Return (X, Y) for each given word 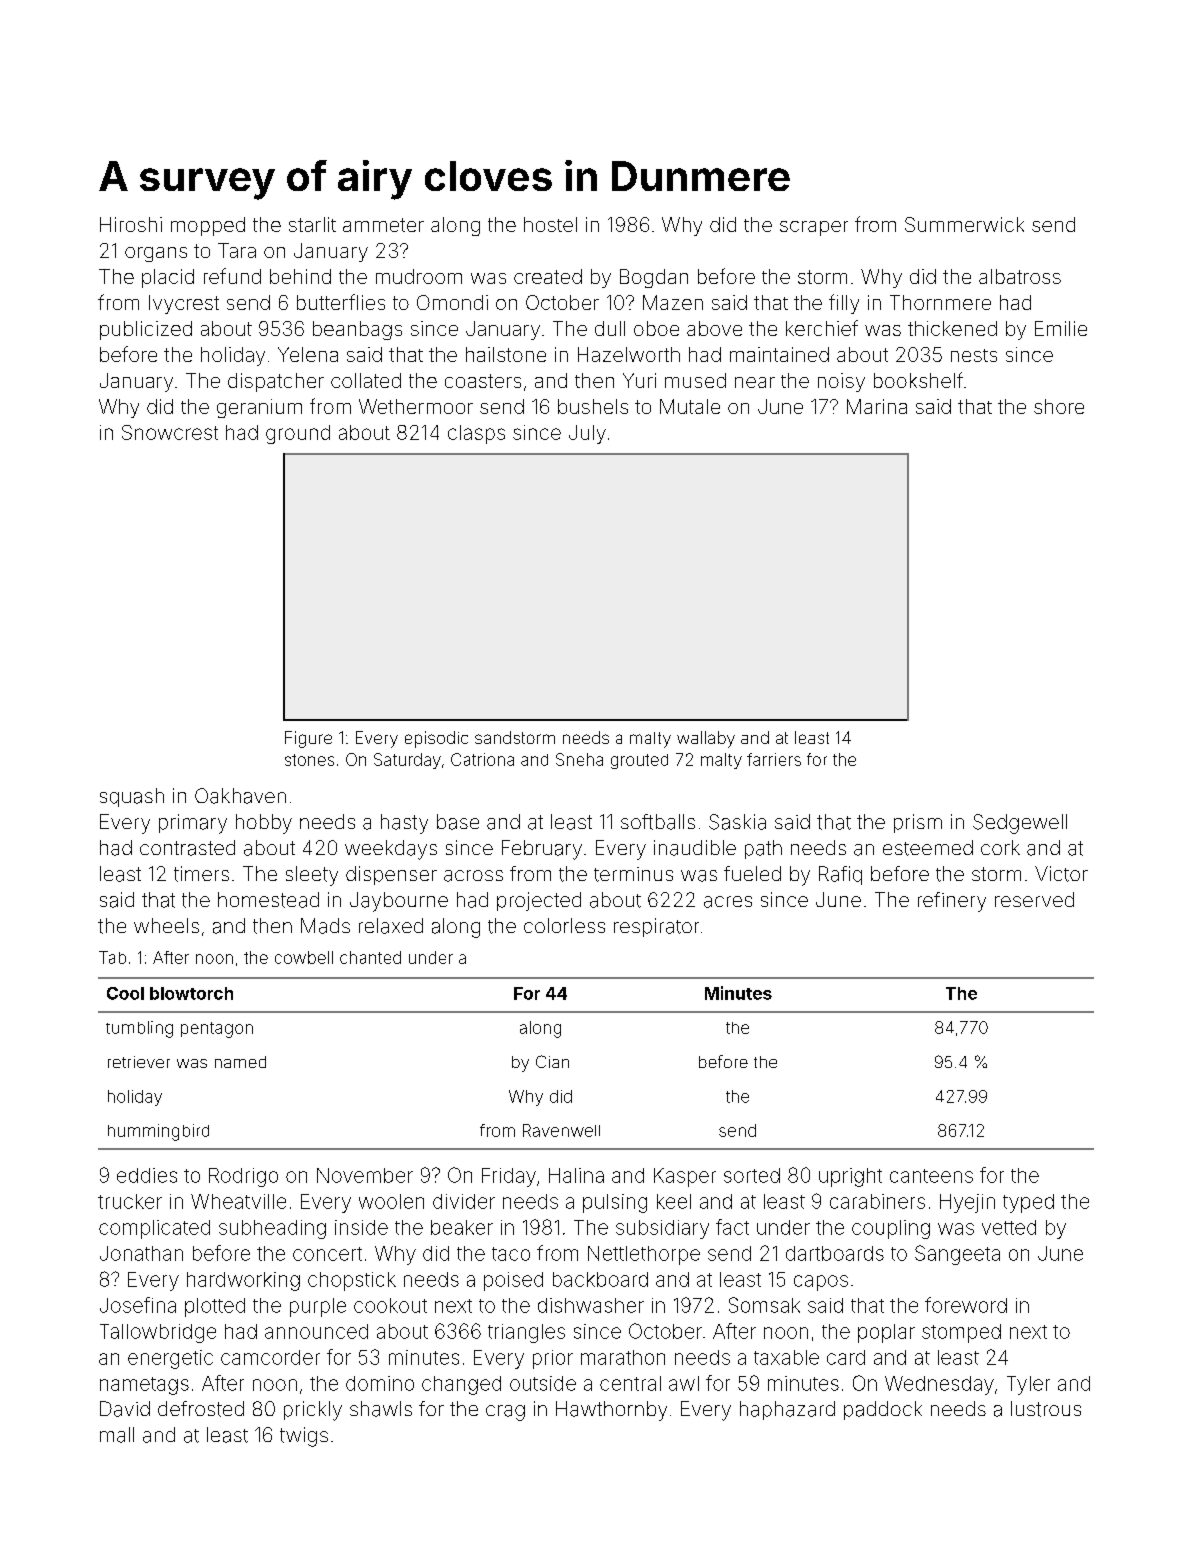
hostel (550, 224)
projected (539, 901)
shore (1059, 406)
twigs (304, 1437)
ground (298, 434)
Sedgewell (1020, 824)
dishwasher (591, 1305)
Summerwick (964, 224)
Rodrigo (243, 1177)
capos (821, 1283)
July (587, 434)
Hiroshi (131, 224)
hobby (264, 824)
